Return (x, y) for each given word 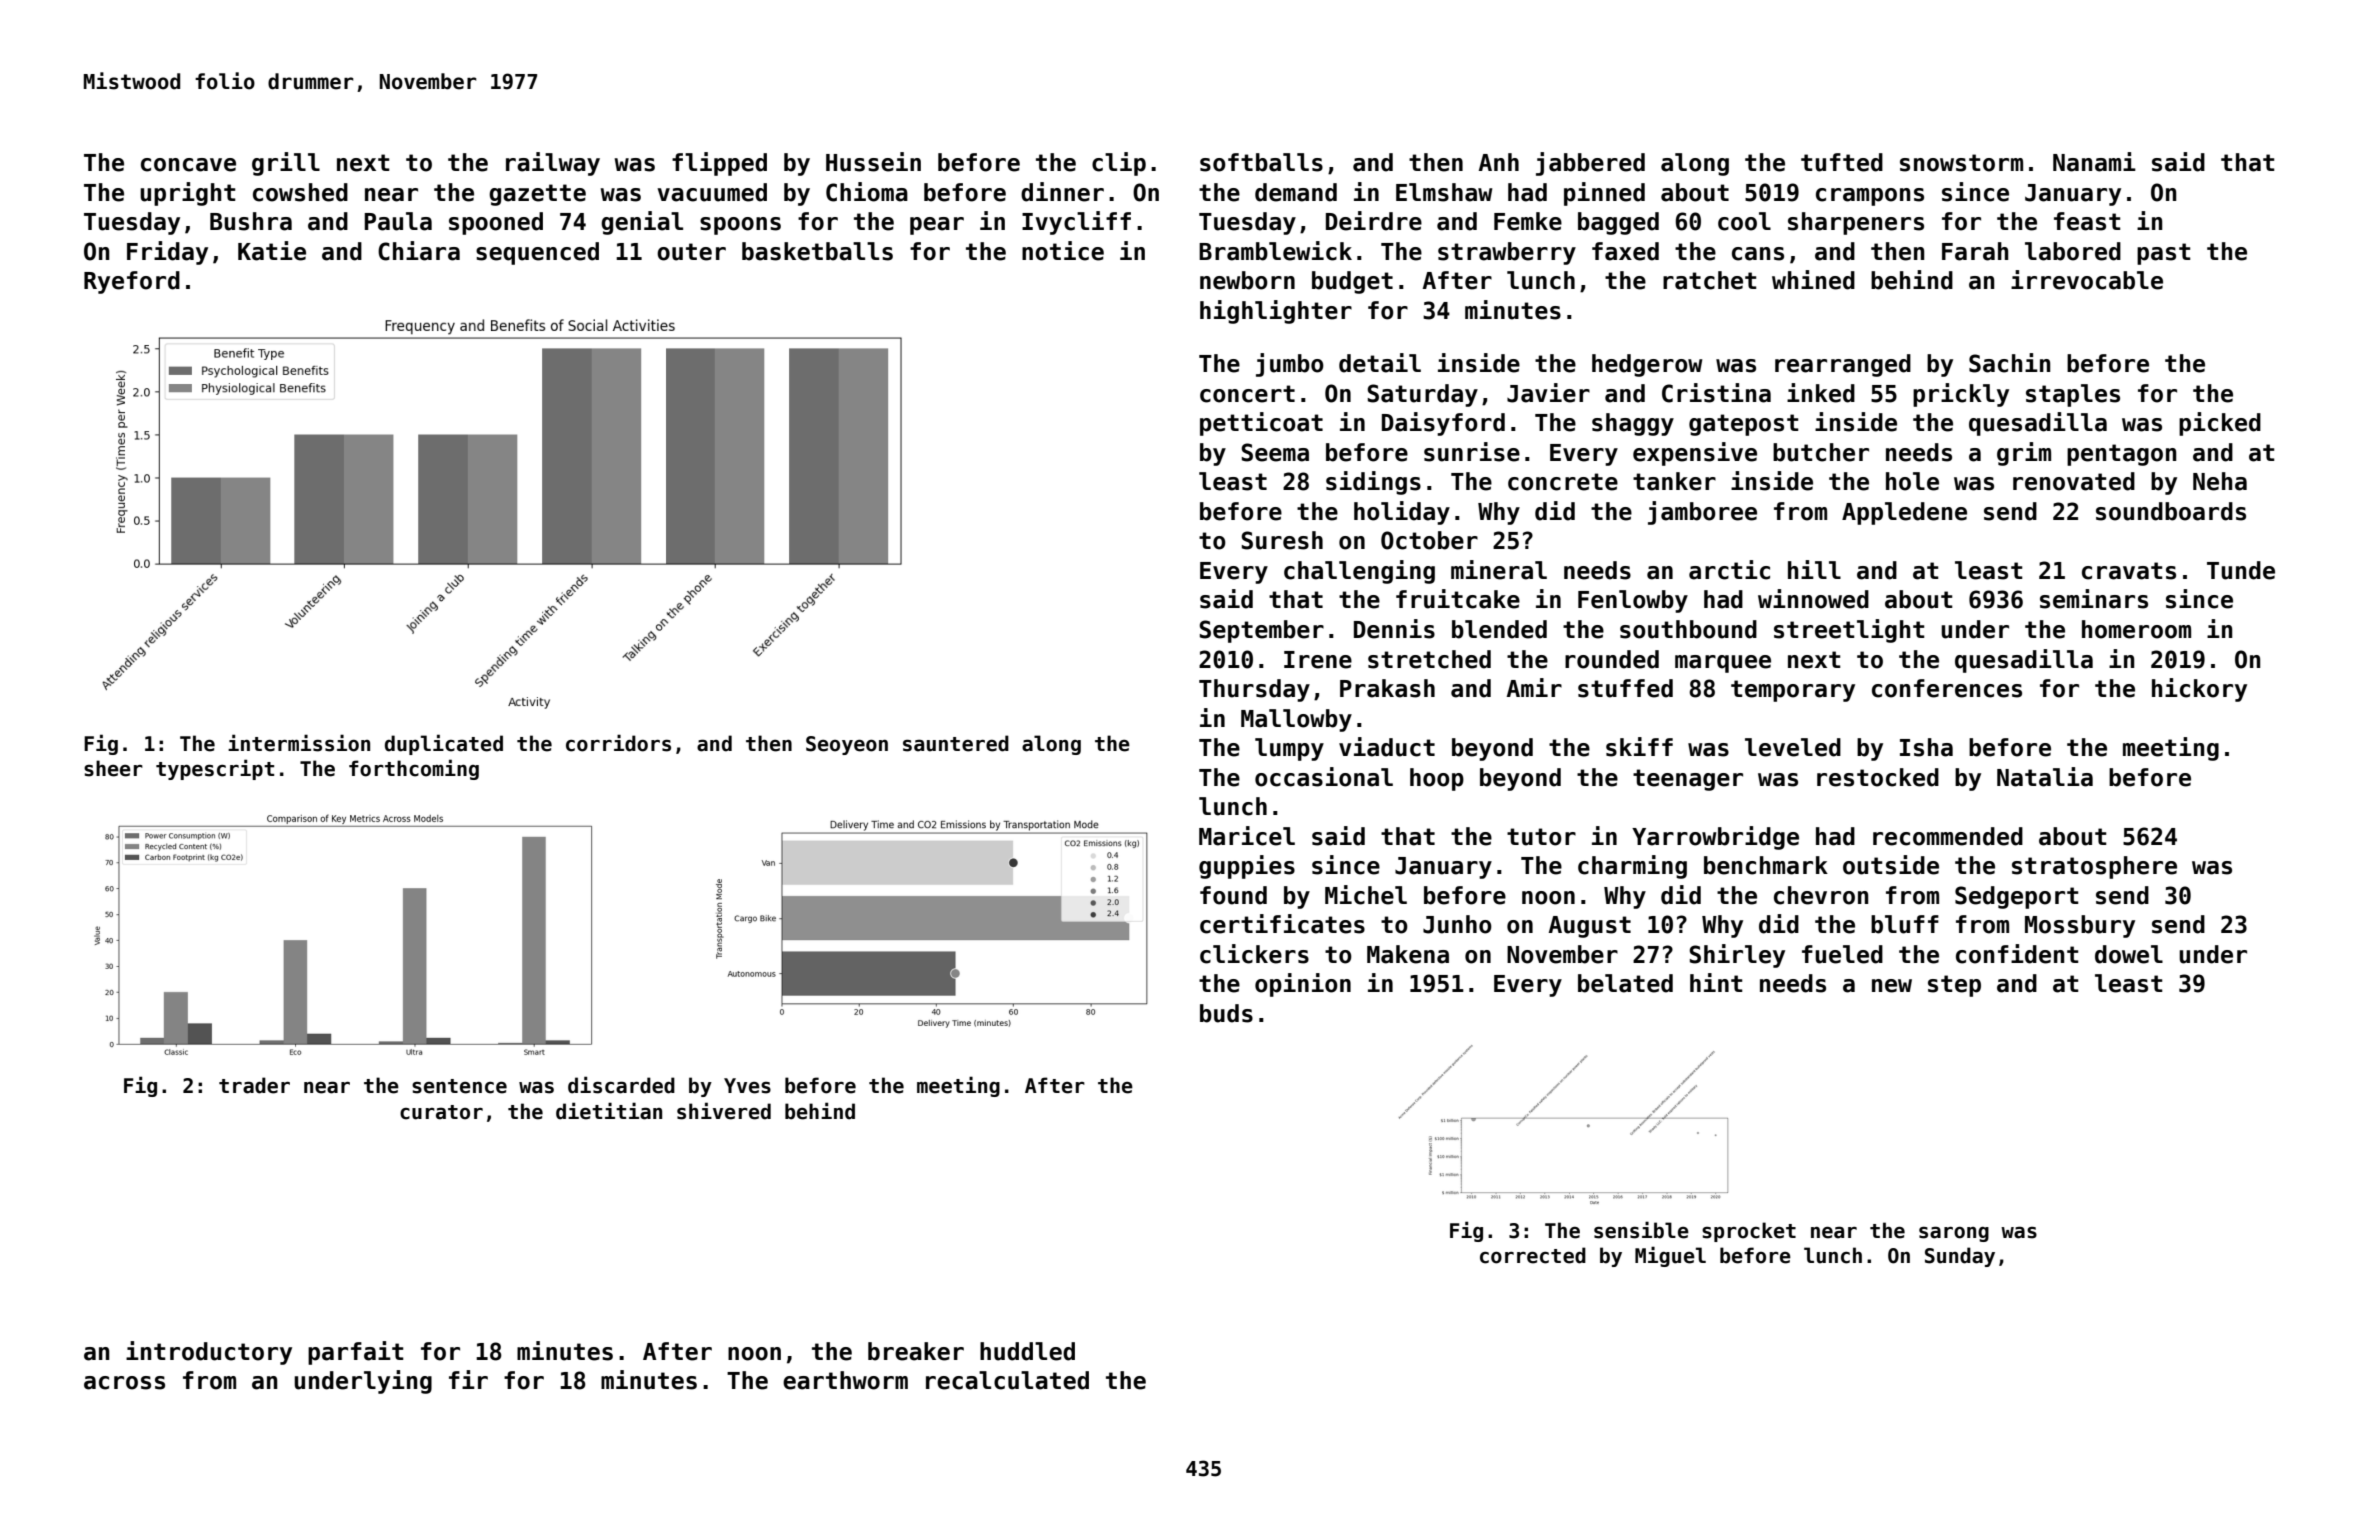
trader (254, 1085)
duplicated (444, 744)
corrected (1533, 1255)
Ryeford (132, 282)
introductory (209, 1353)
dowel (2129, 954)
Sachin (2009, 363)
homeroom (2136, 629)
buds (1226, 1013)
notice (1063, 251)
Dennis (1394, 629)
